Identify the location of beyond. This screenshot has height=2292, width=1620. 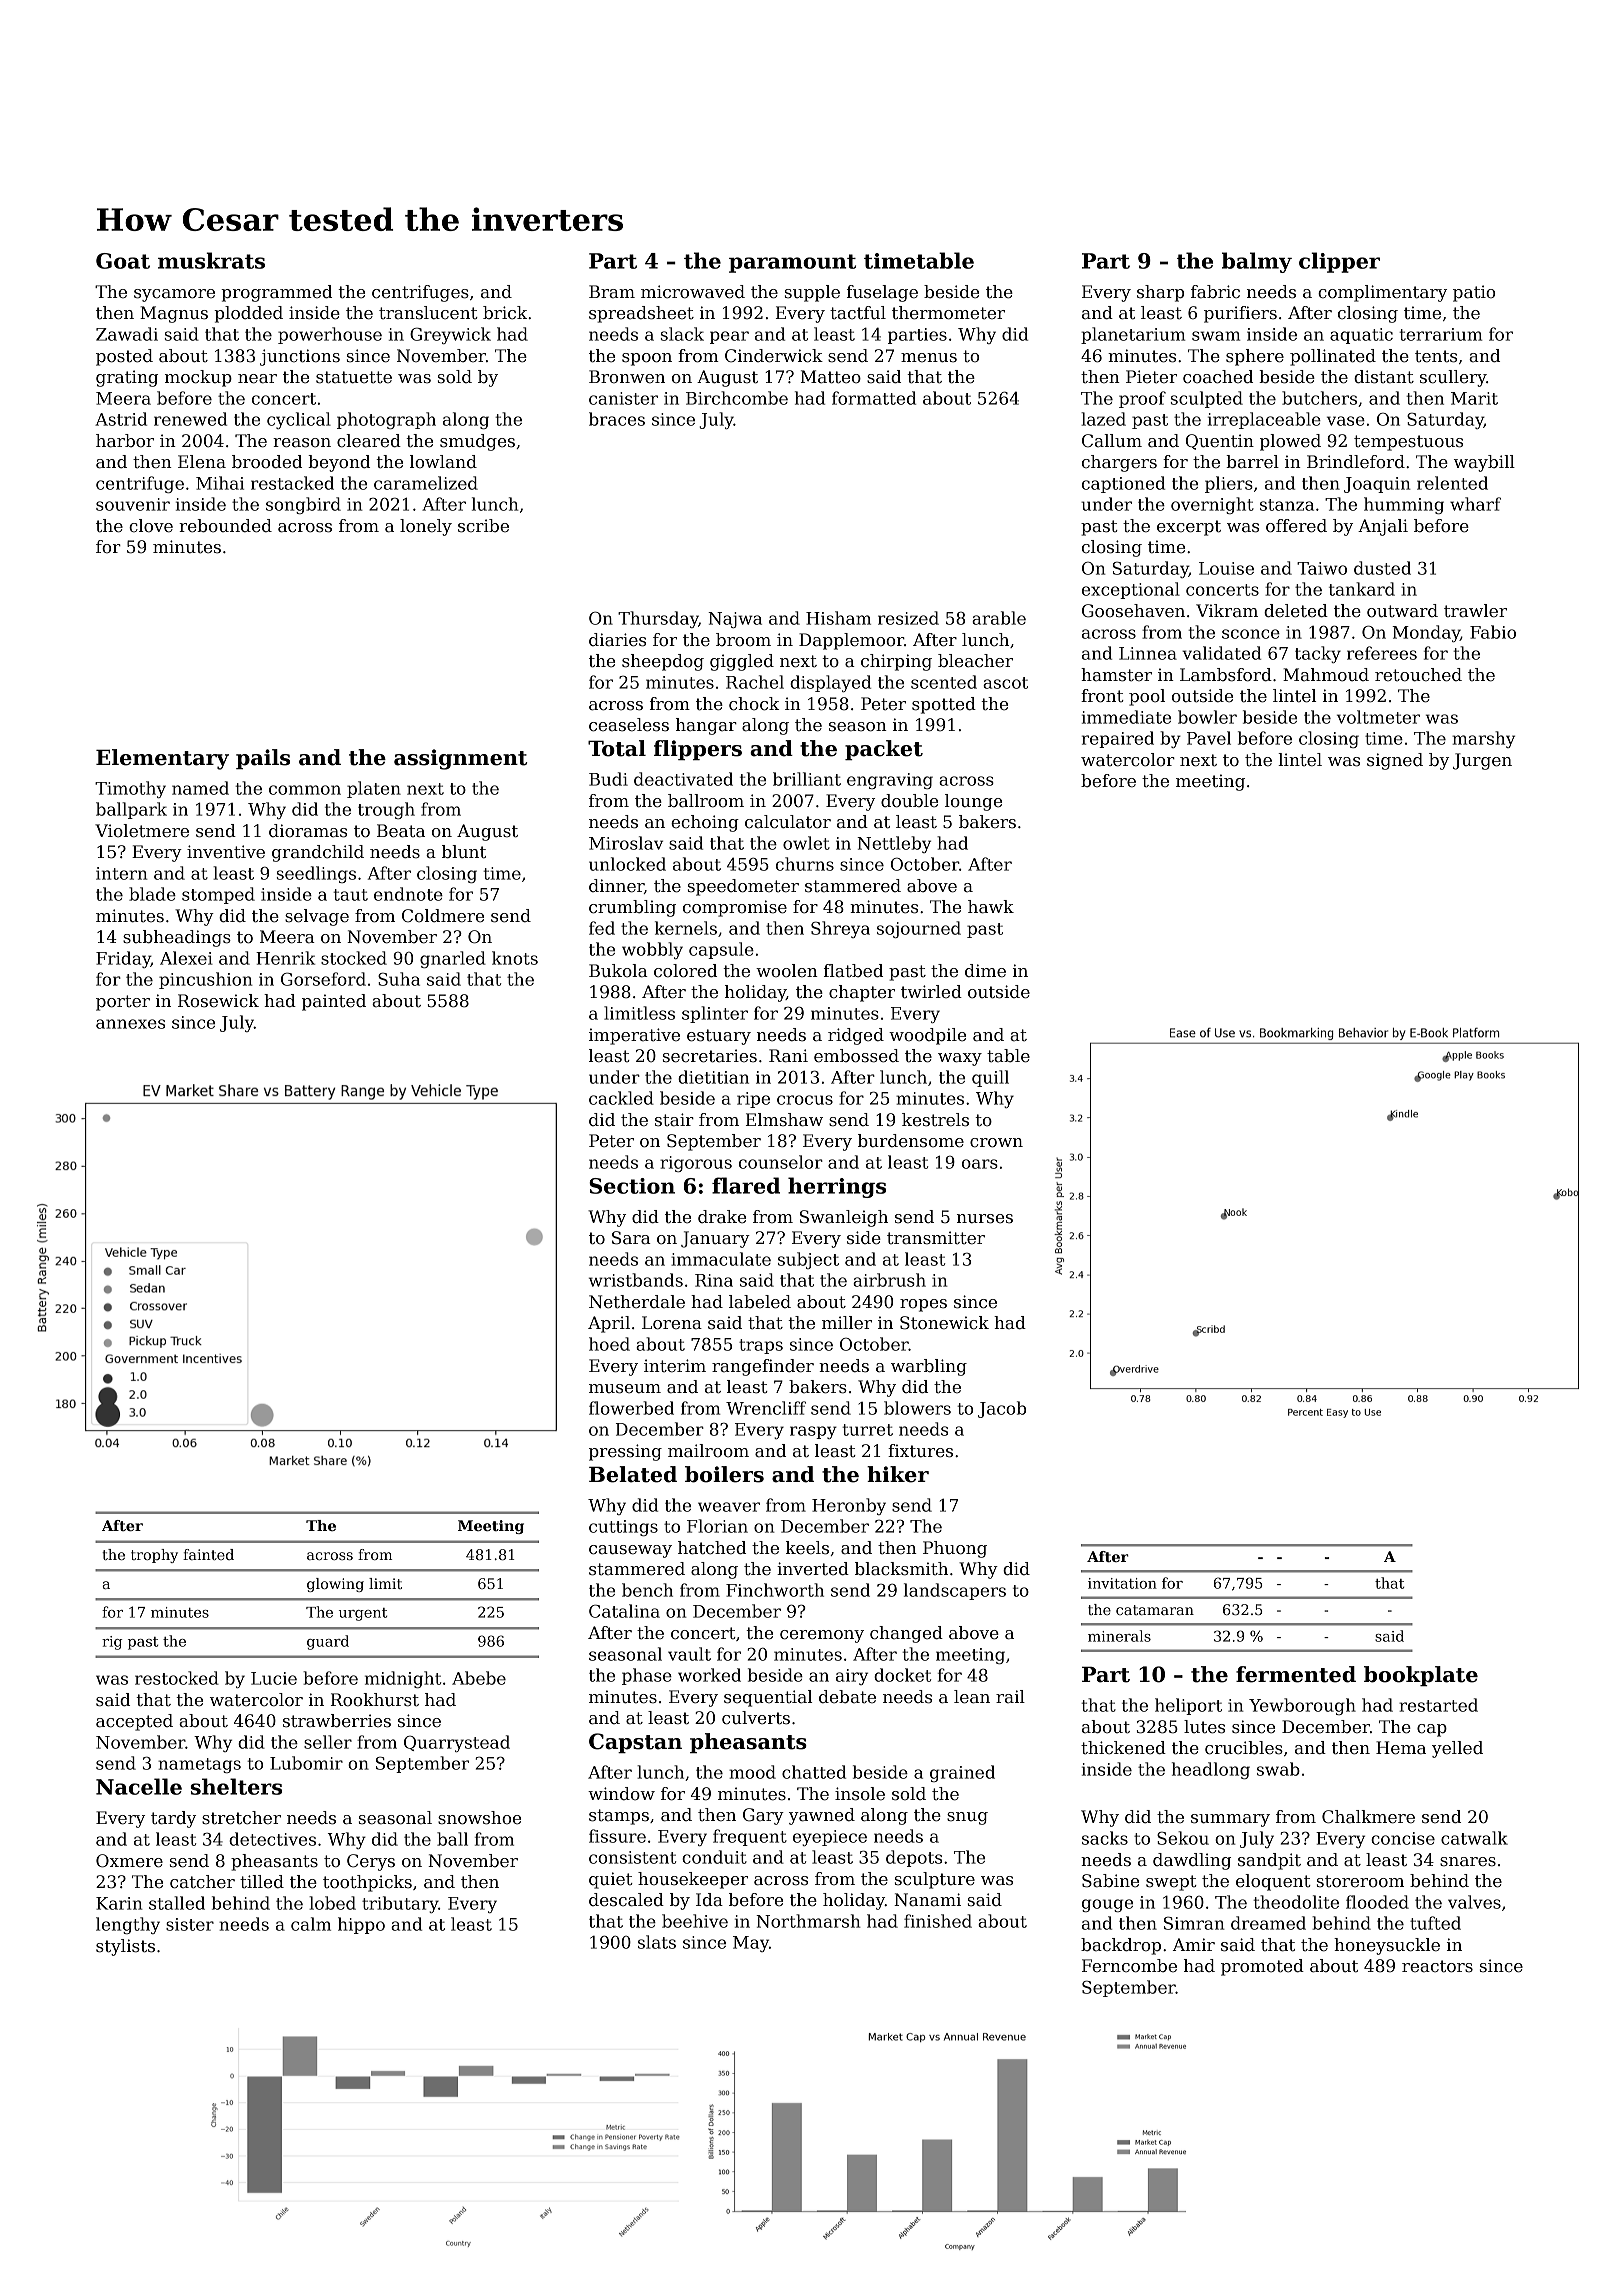
(339, 463).
